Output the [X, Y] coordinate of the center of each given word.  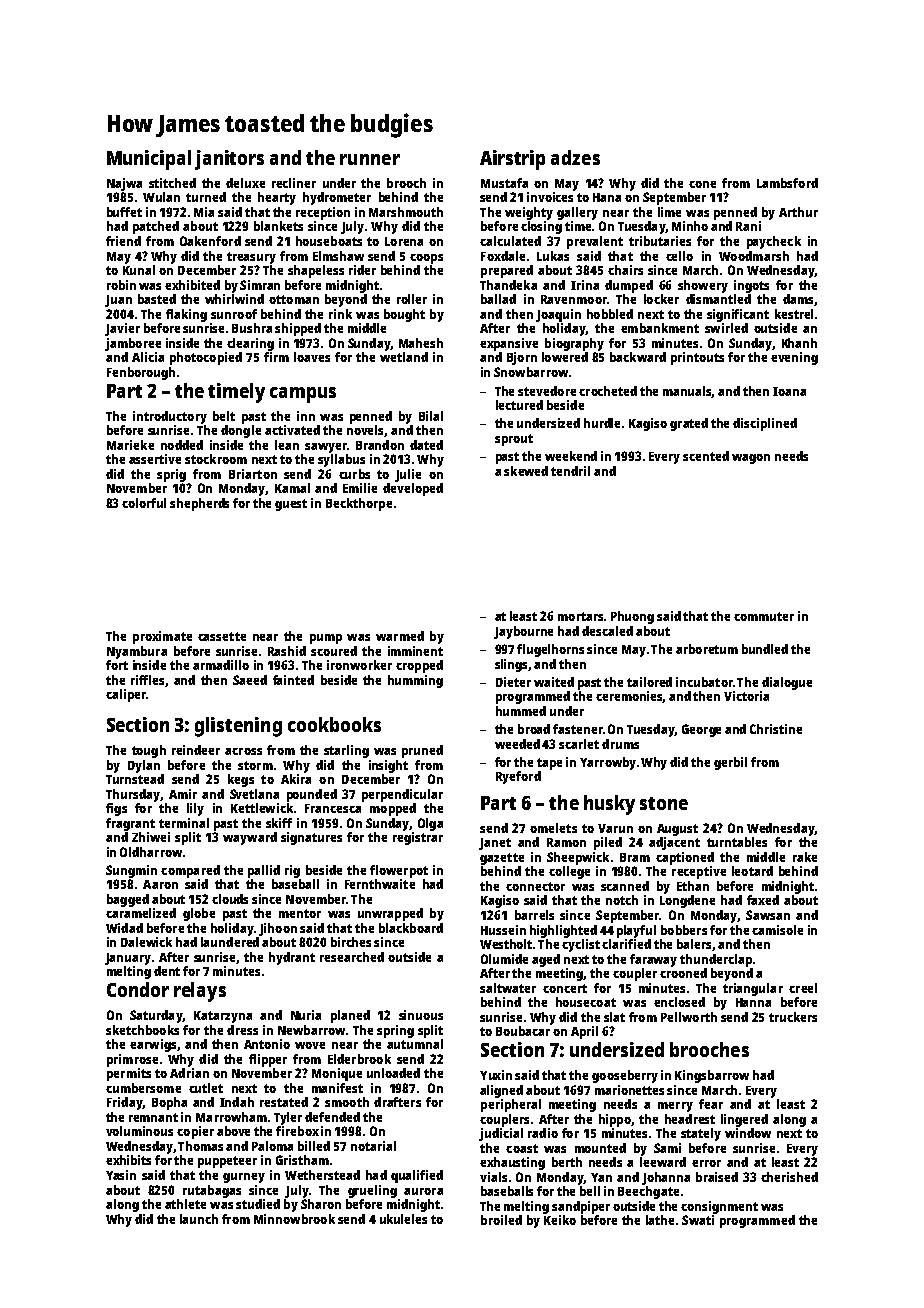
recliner [294, 183]
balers [695, 945]
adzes [575, 157]
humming [415, 681]
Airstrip [512, 160]
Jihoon [278, 929]
